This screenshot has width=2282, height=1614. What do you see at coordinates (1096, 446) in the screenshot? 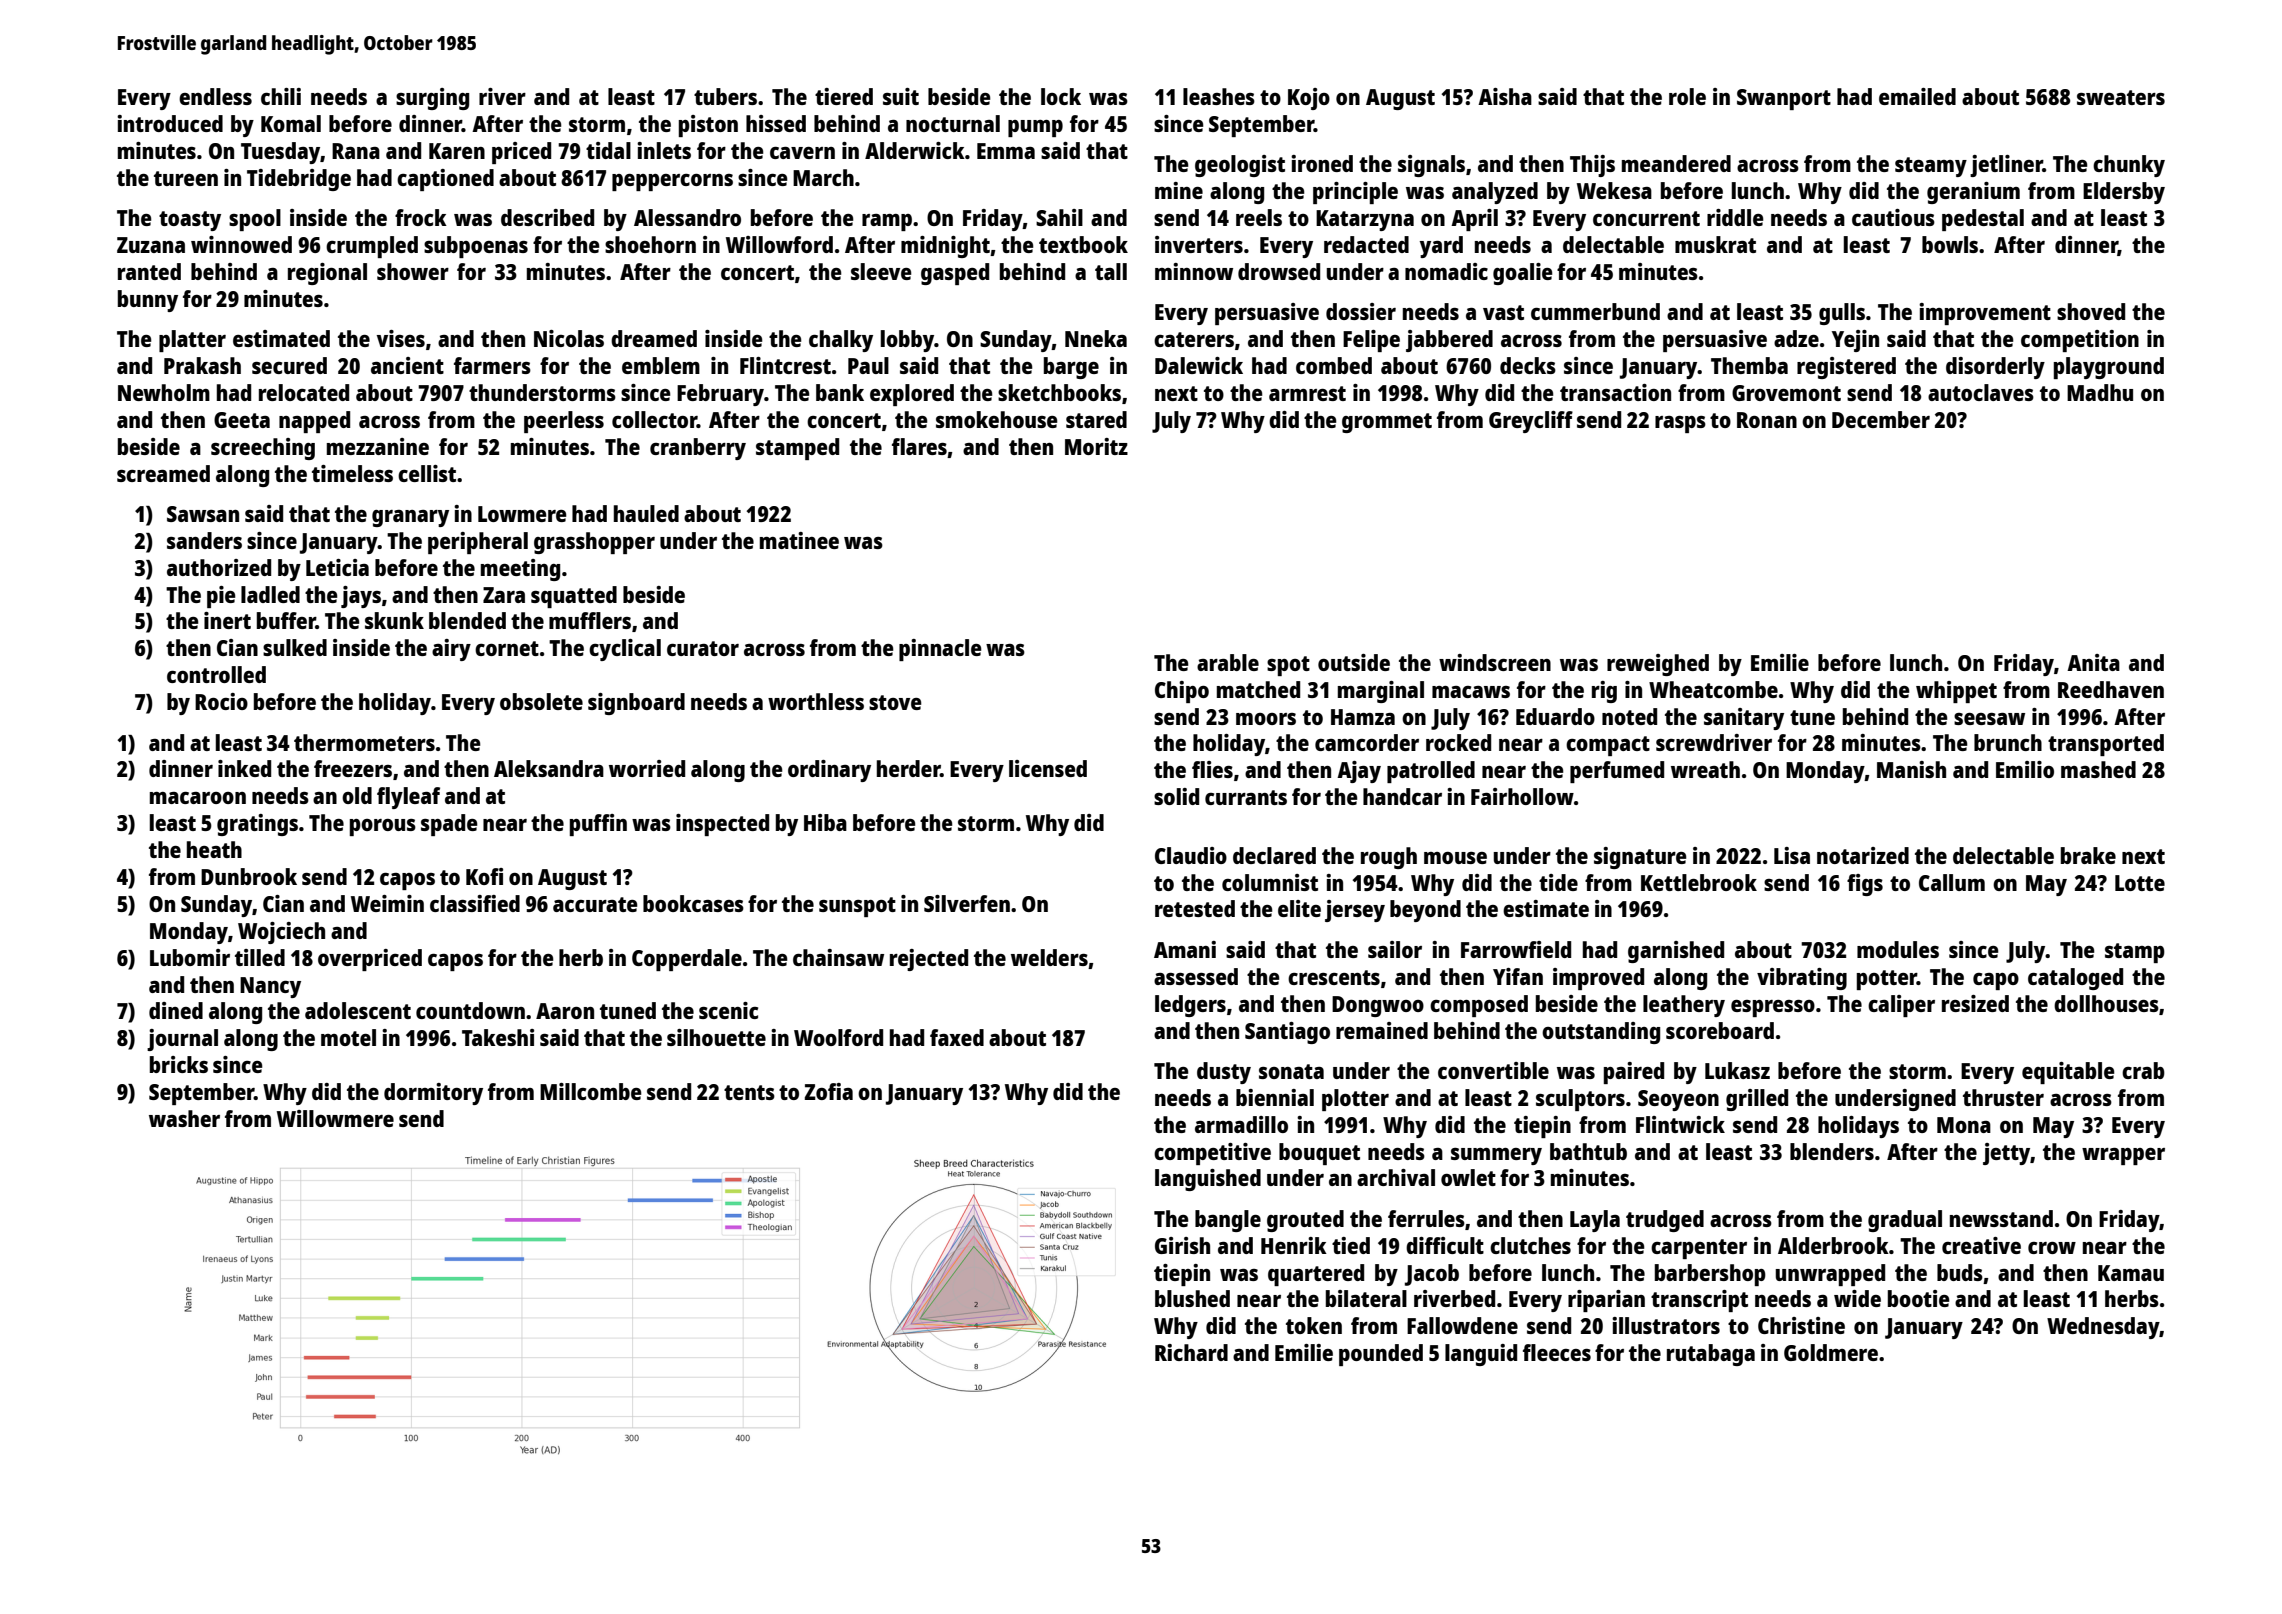
I see `Moritz` at bounding box center [1096, 446].
